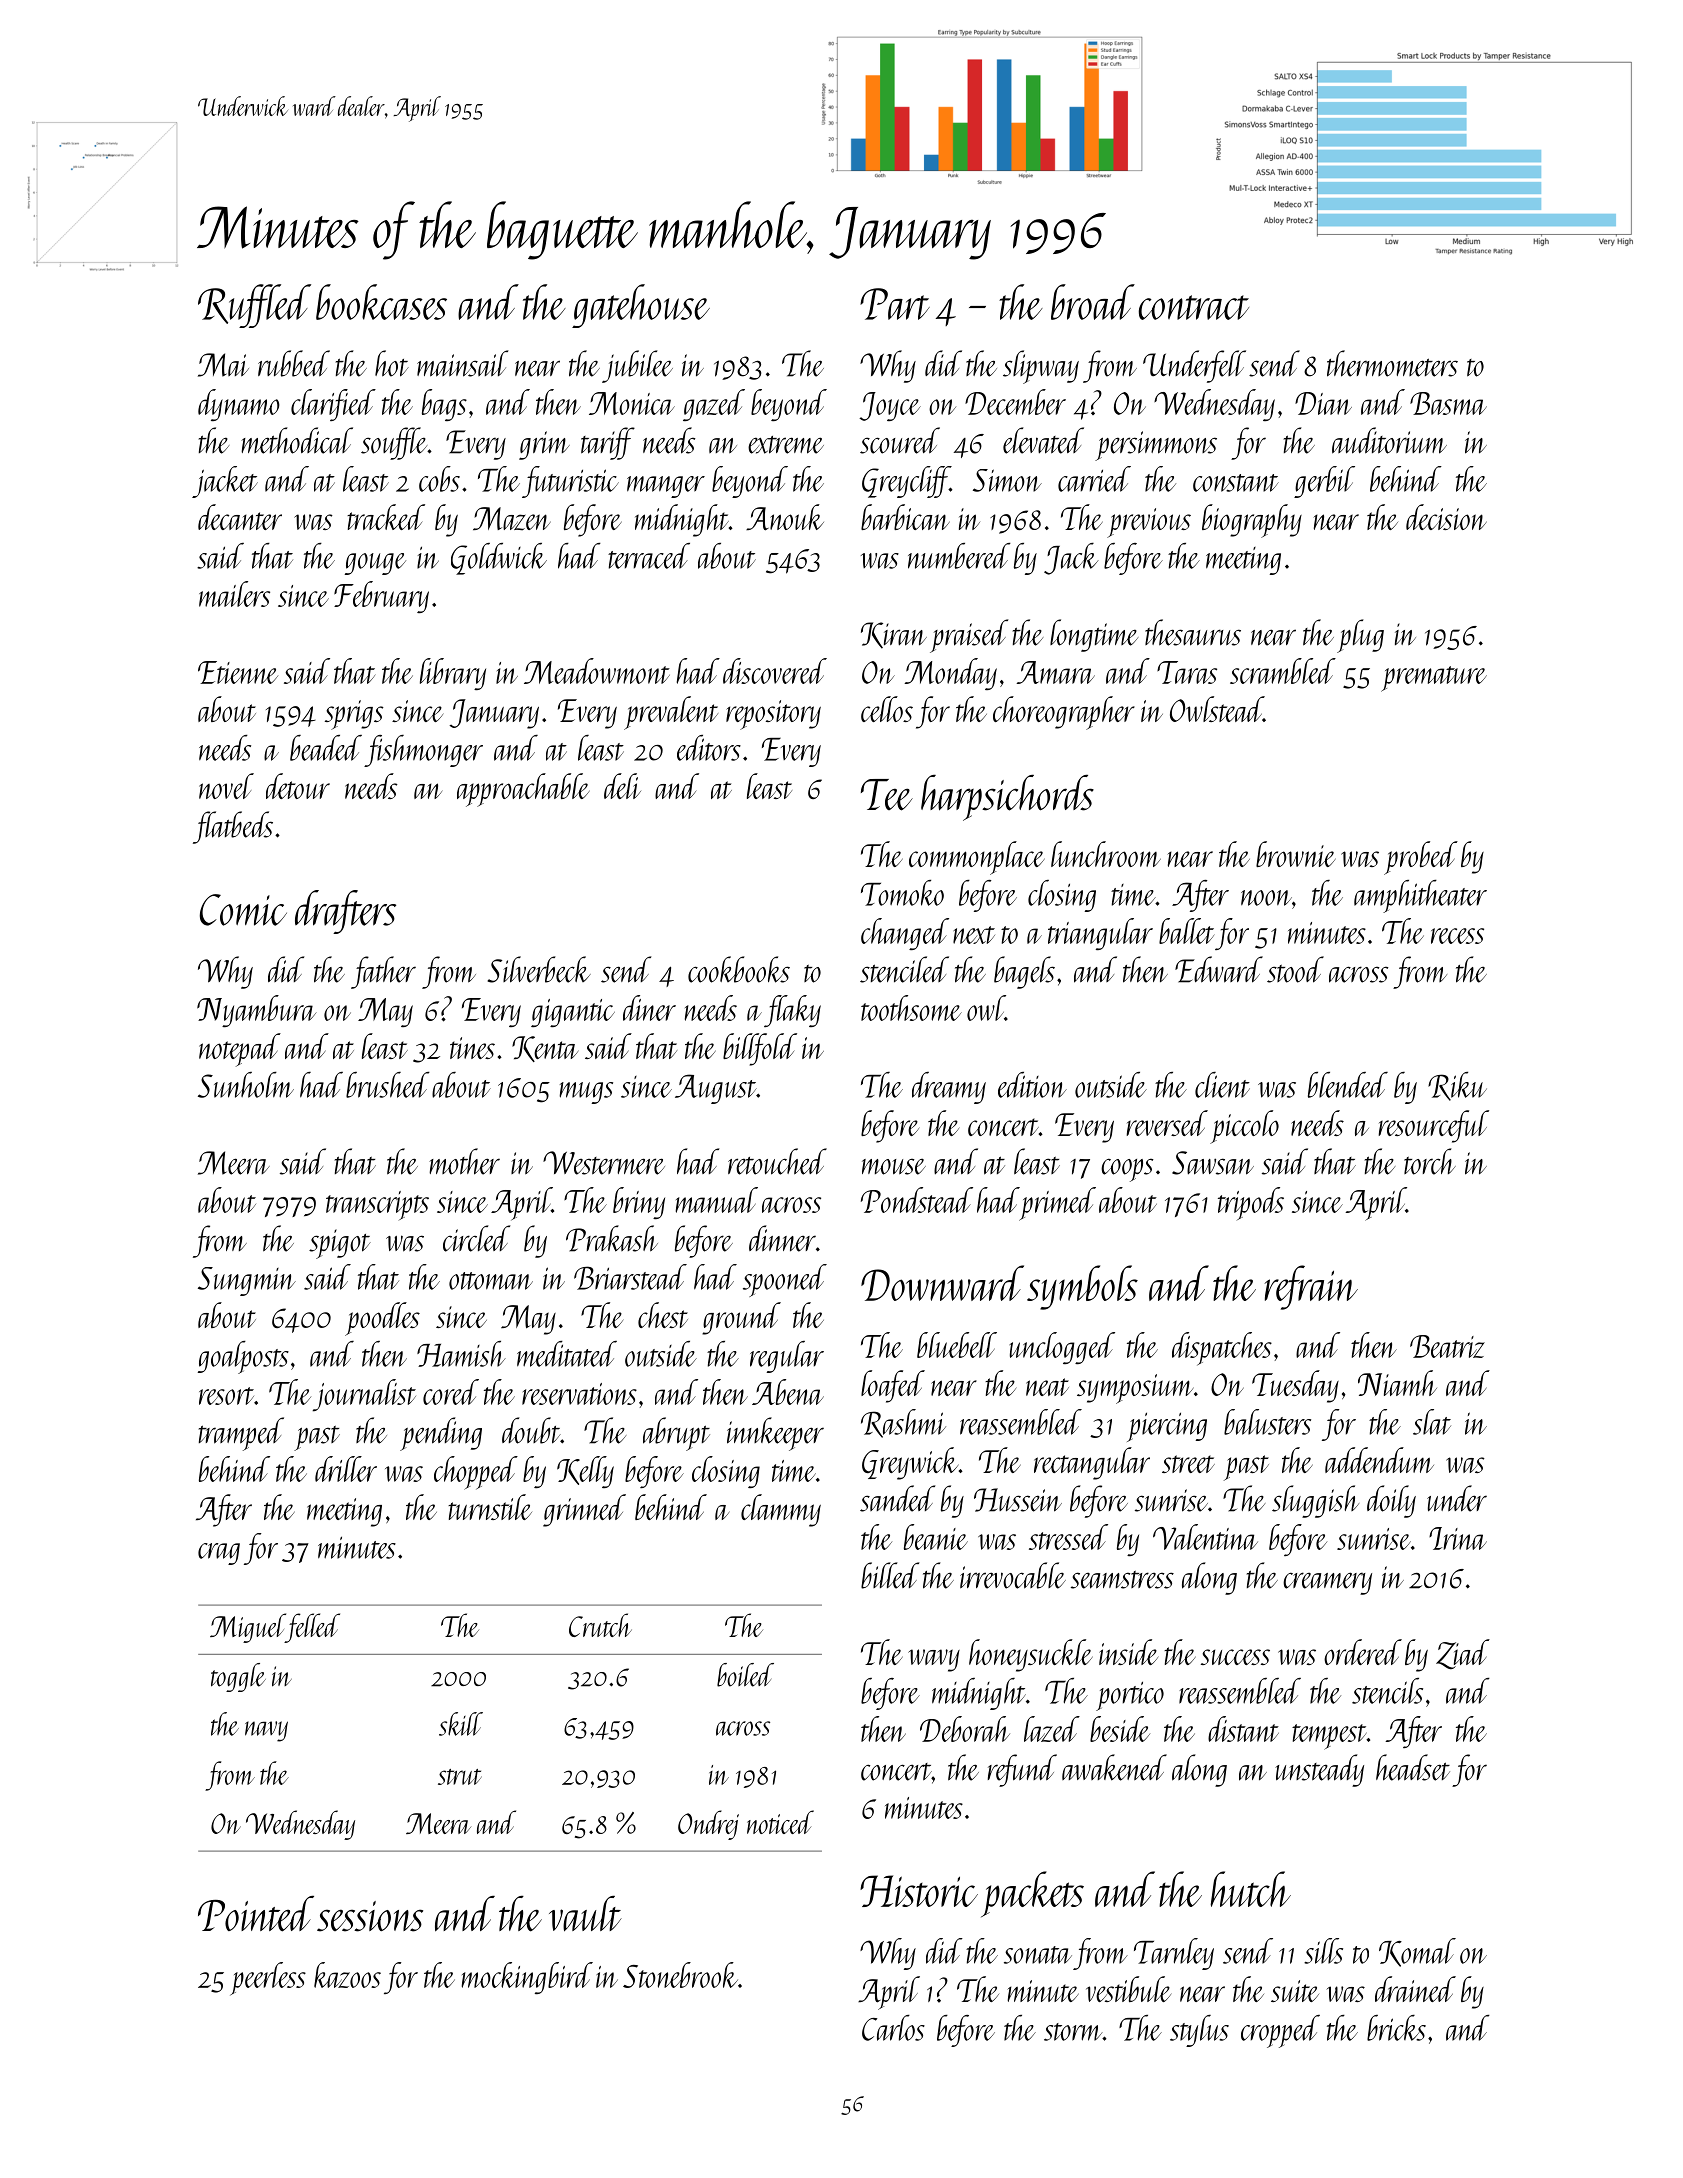 This screenshot has width=1683, height=2178. What do you see at coordinates (527, 1978) in the screenshot?
I see `mockingbird` at bounding box center [527, 1978].
